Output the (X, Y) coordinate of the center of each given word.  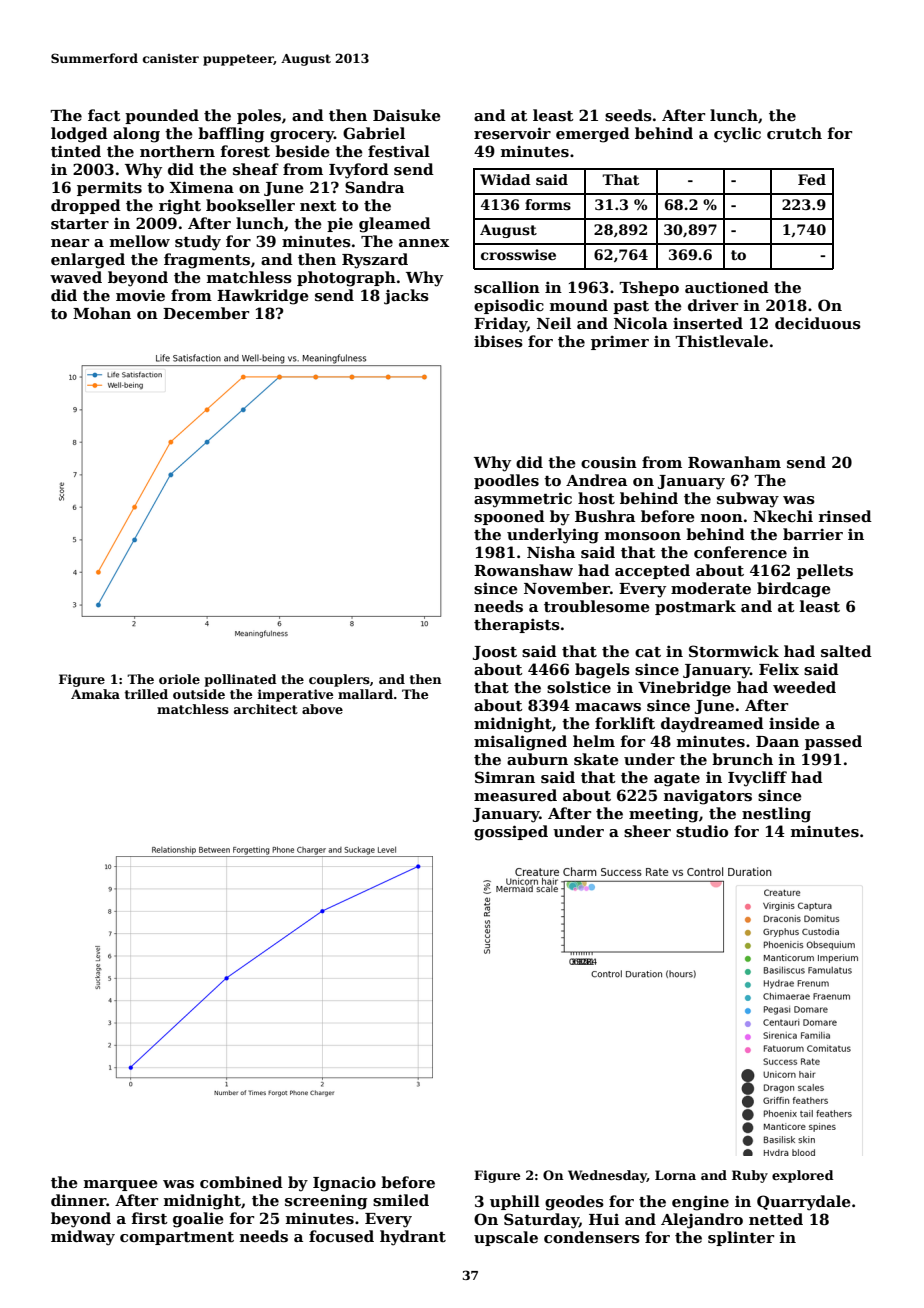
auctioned (727, 287)
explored (803, 1176)
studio (702, 831)
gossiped (511, 833)
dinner (79, 1200)
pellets (825, 571)
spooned (509, 517)
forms (548, 204)
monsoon (643, 536)
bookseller (250, 205)
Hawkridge (263, 297)
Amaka (95, 694)
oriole (179, 679)
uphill (515, 1202)
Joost (495, 653)
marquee (121, 1185)
